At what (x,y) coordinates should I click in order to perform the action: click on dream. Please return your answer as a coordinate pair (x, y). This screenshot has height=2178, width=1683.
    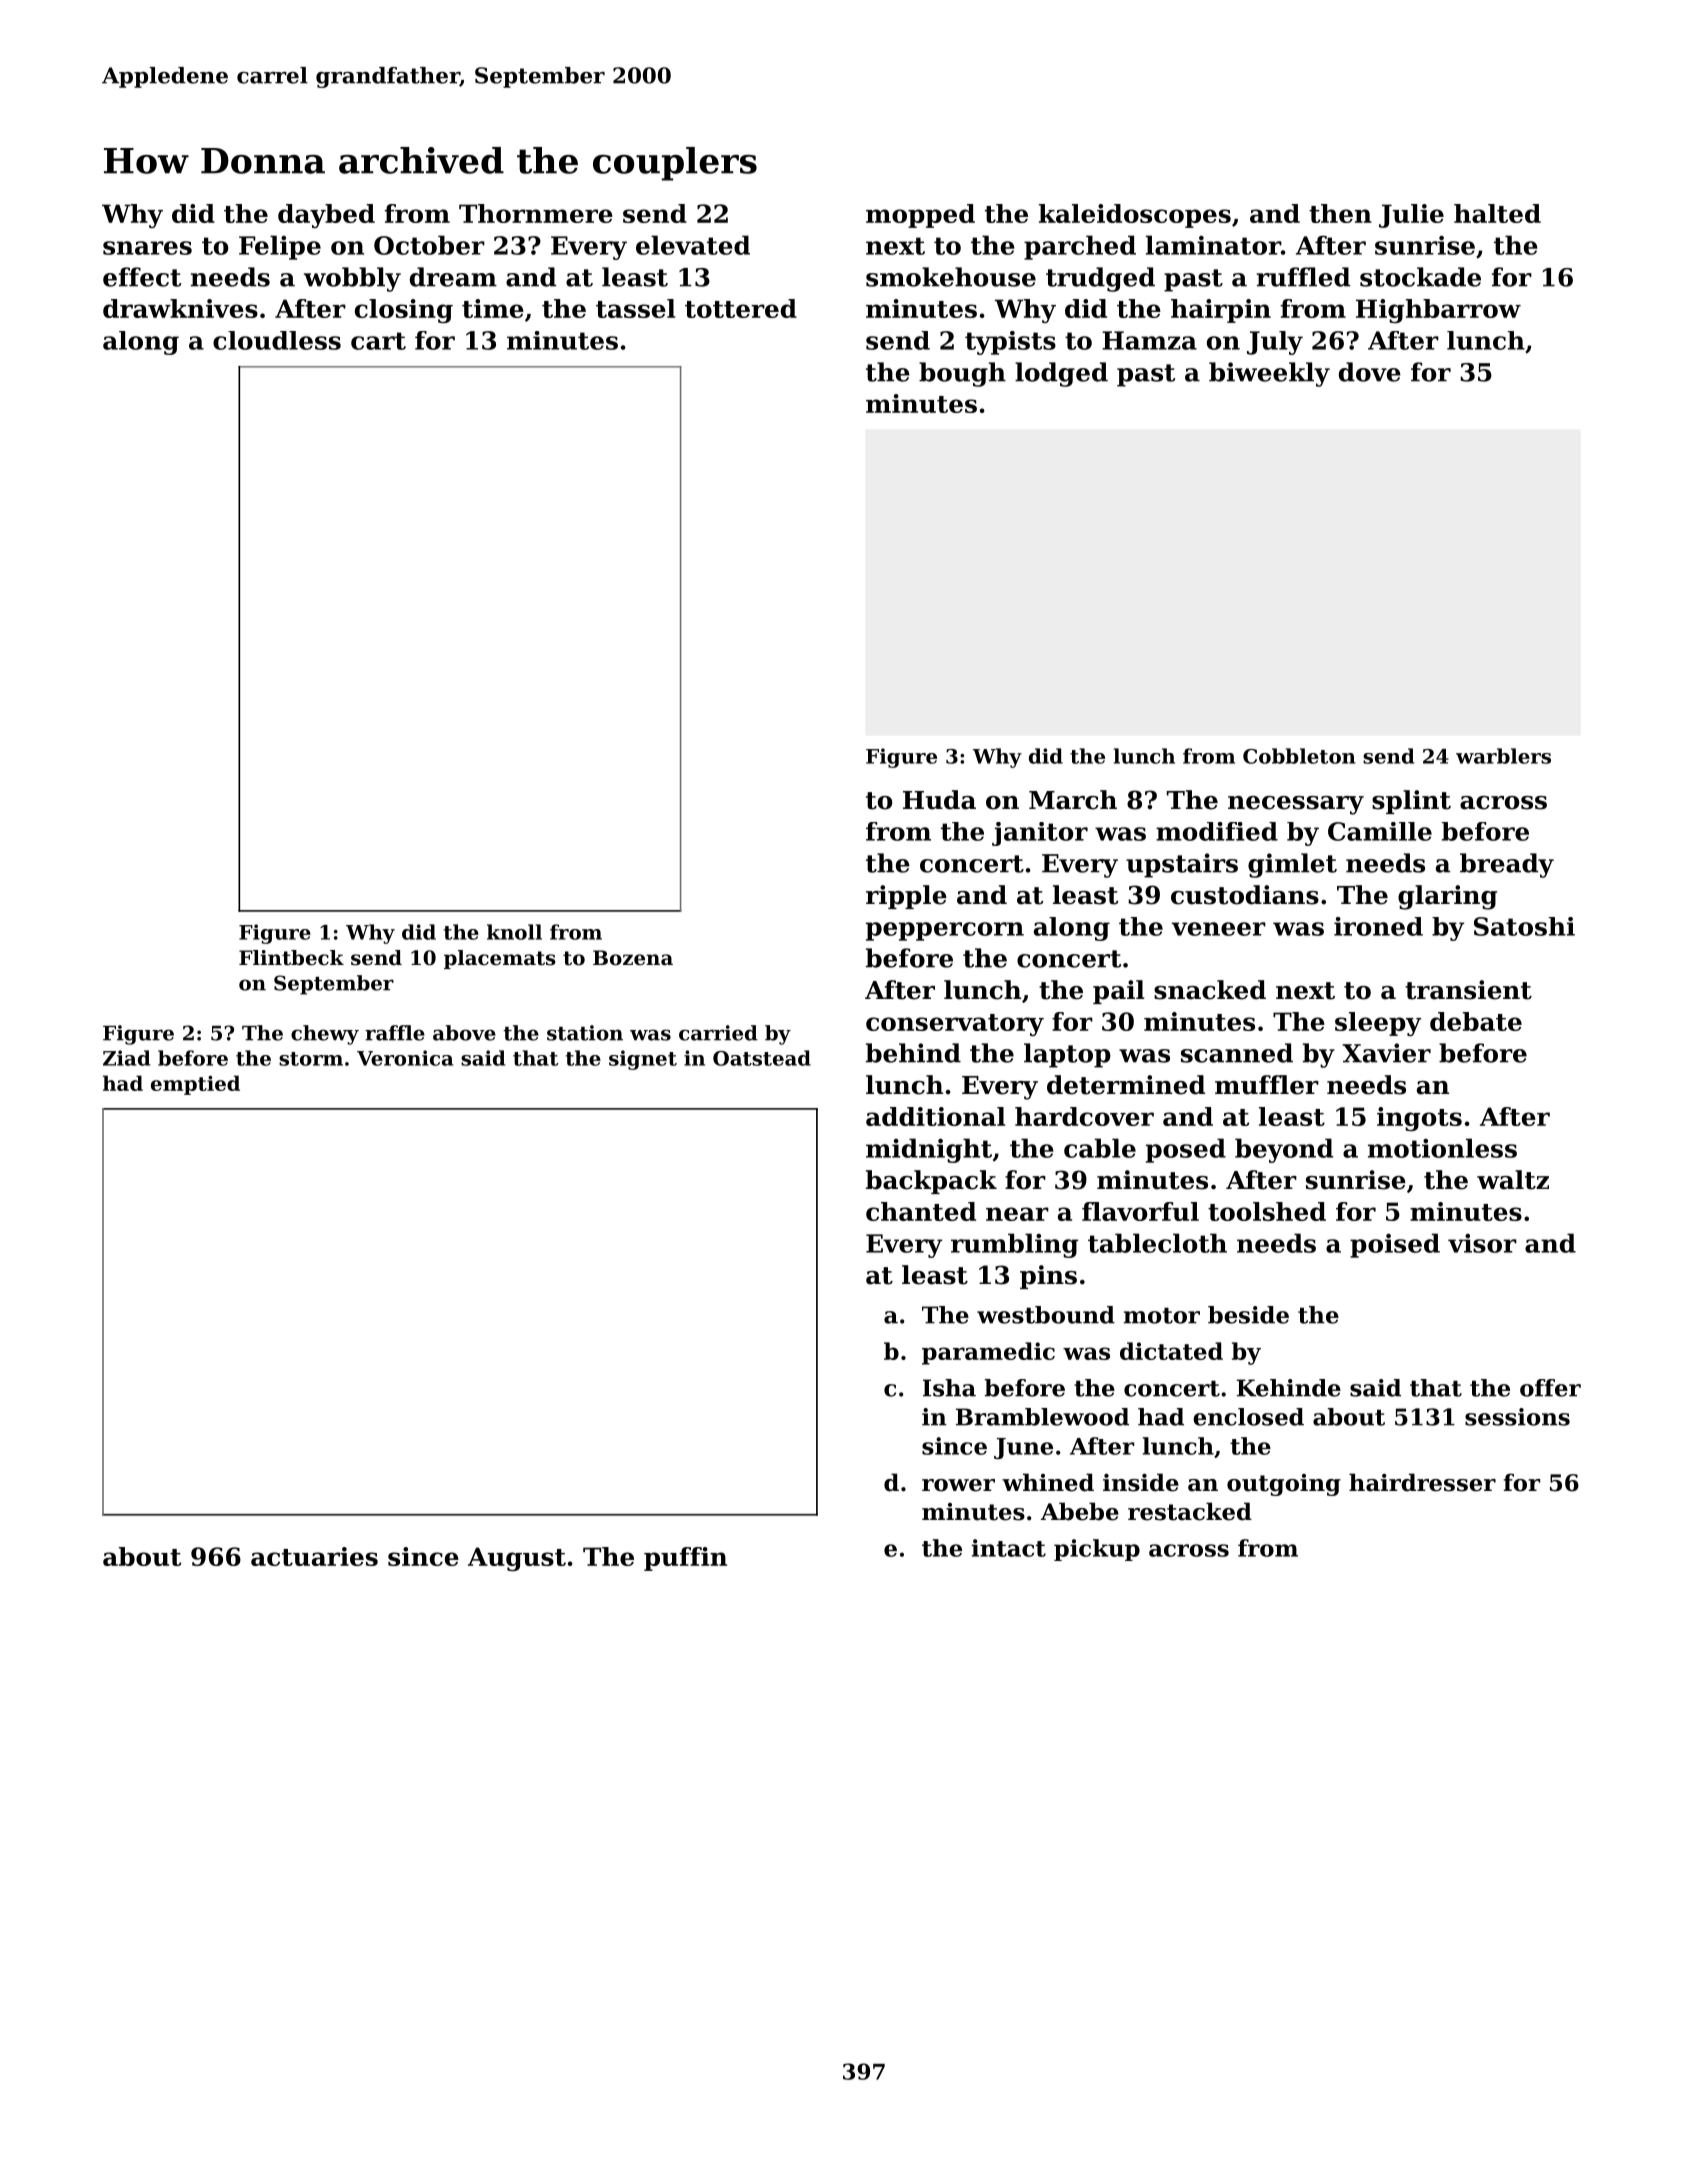
    Looking at the image, I should click on (453, 277).
